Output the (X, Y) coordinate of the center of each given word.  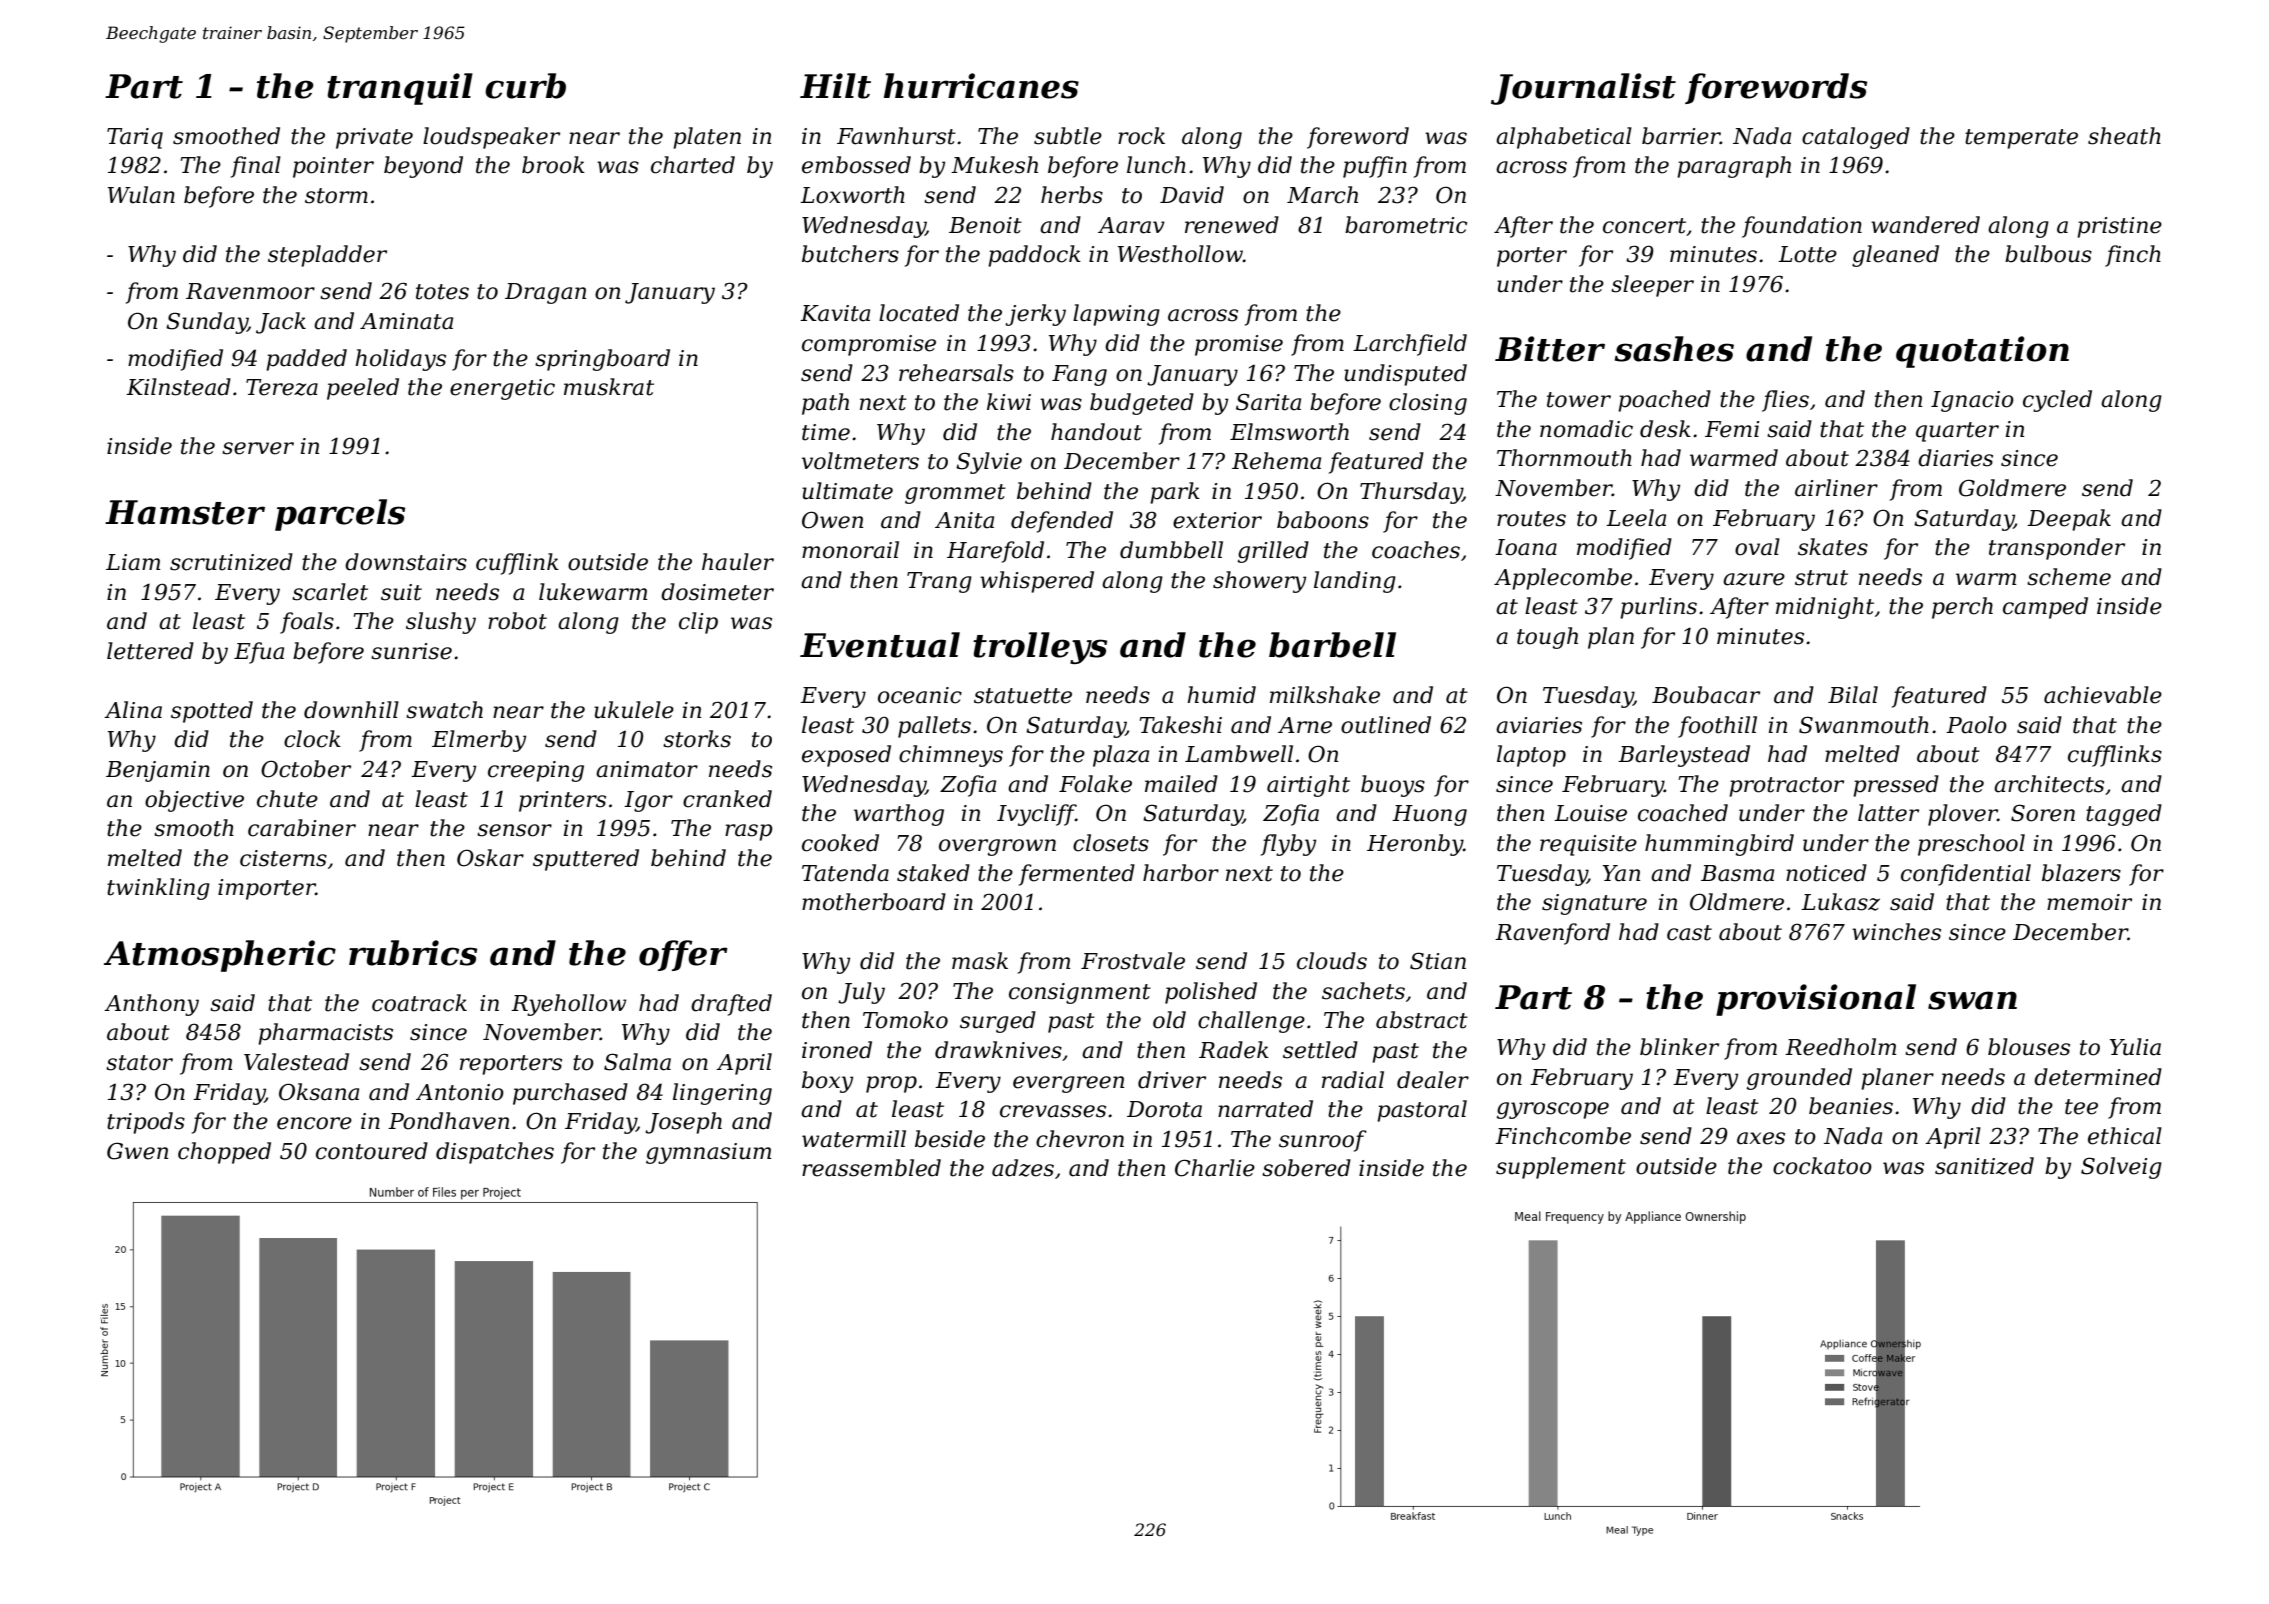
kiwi (1009, 401)
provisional (1816, 1000)
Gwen (137, 1151)
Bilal (1853, 695)
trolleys (1040, 648)
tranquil (400, 89)
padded (306, 360)
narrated (1265, 1109)
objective (194, 801)
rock (1141, 136)
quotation (1982, 352)
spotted (212, 712)
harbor (1181, 873)
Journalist (1583, 89)
